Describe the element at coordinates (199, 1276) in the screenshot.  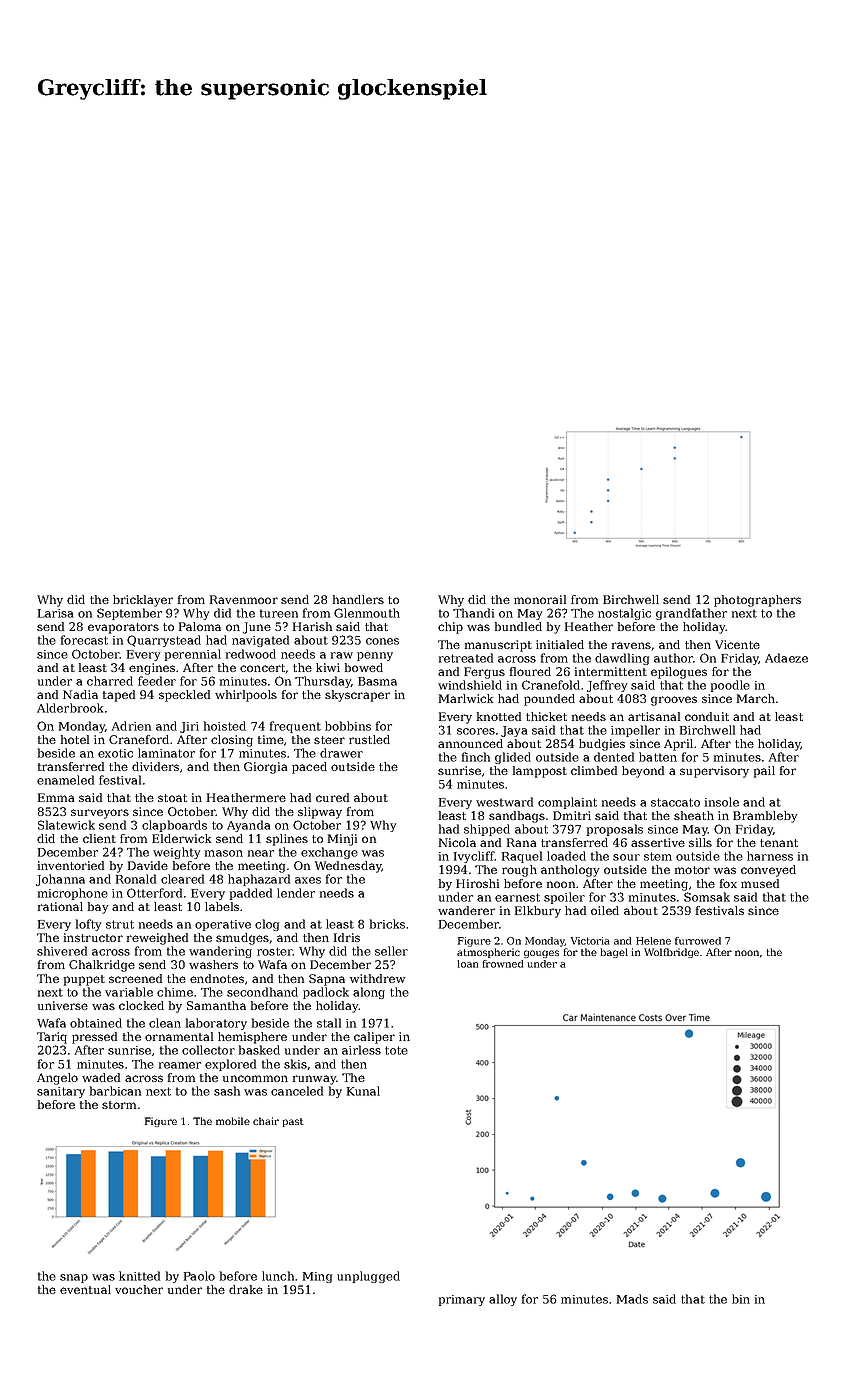
I see `Paolo` at that location.
